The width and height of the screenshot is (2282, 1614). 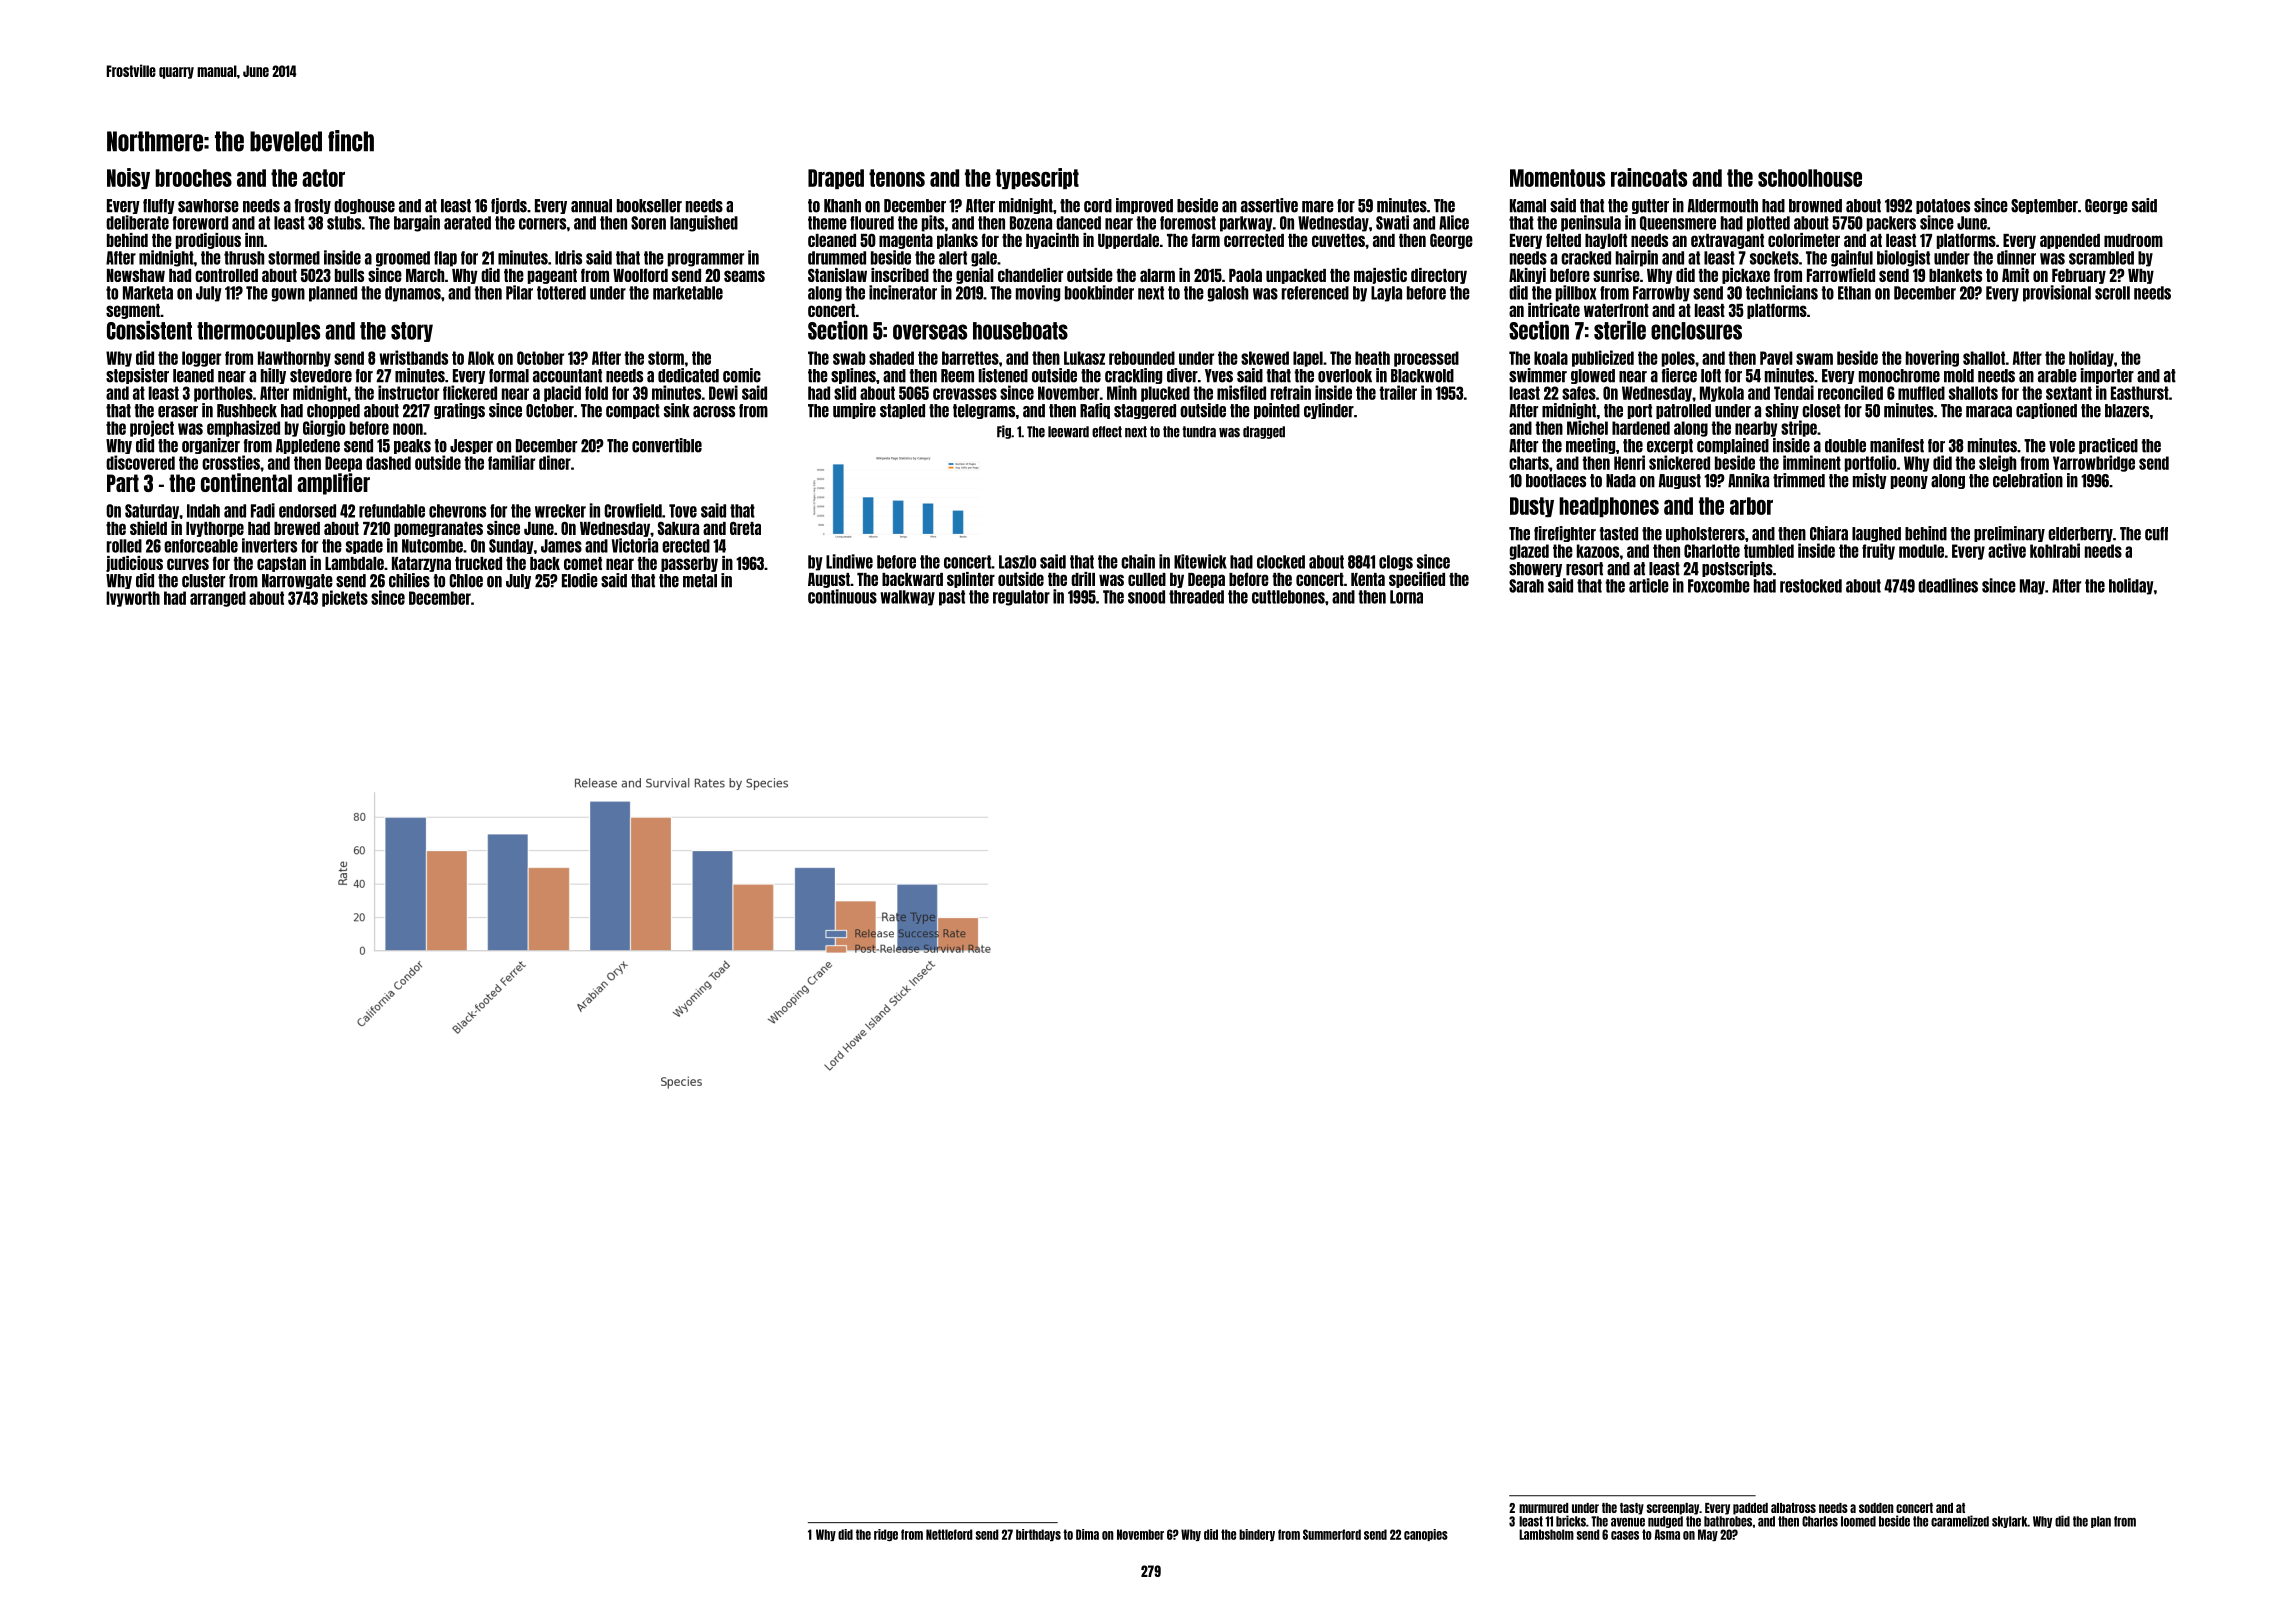 I want to click on Ivyworth, so click(x=133, y=599).
